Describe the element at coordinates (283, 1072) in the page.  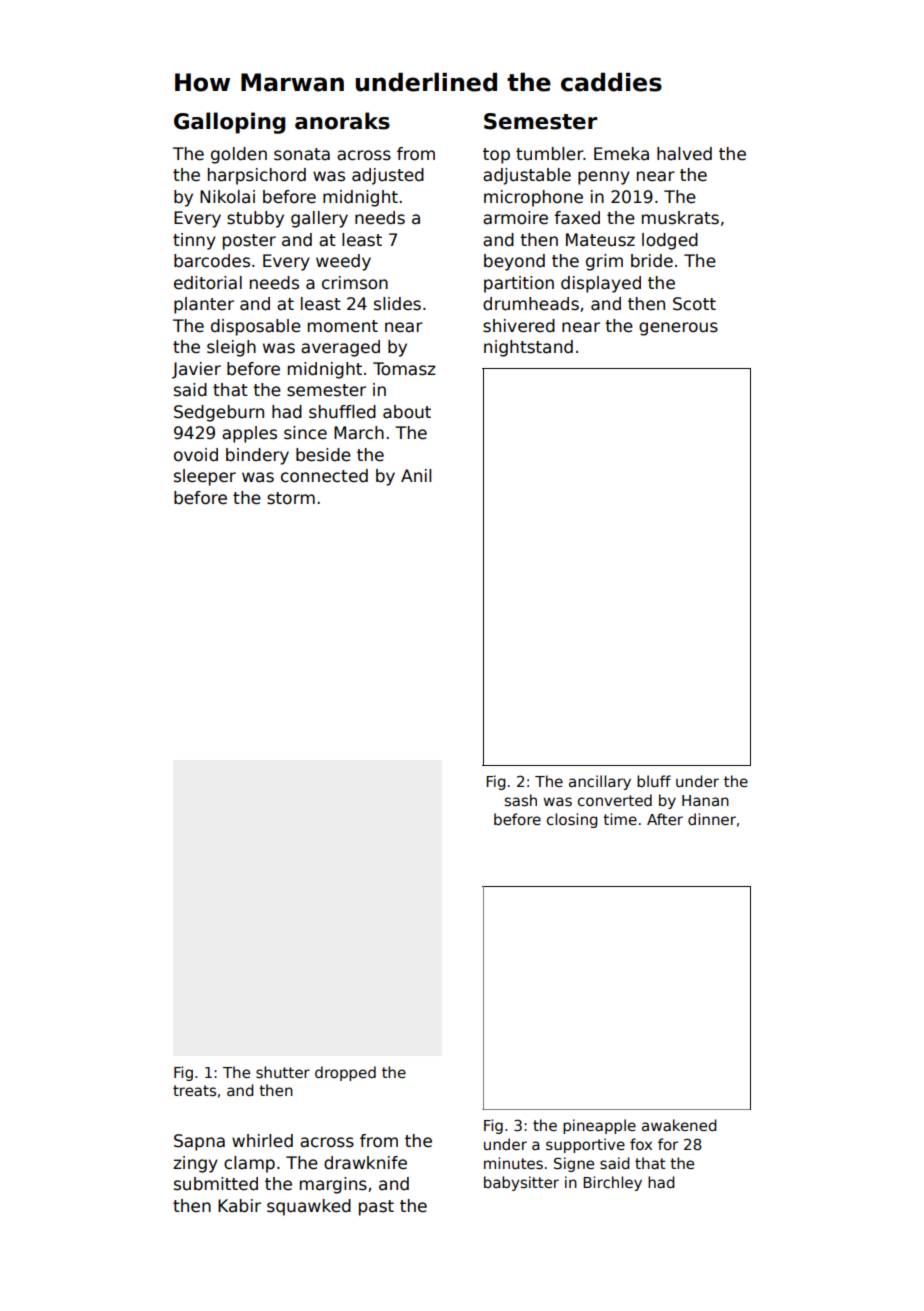
I see `shutter` at that location.
